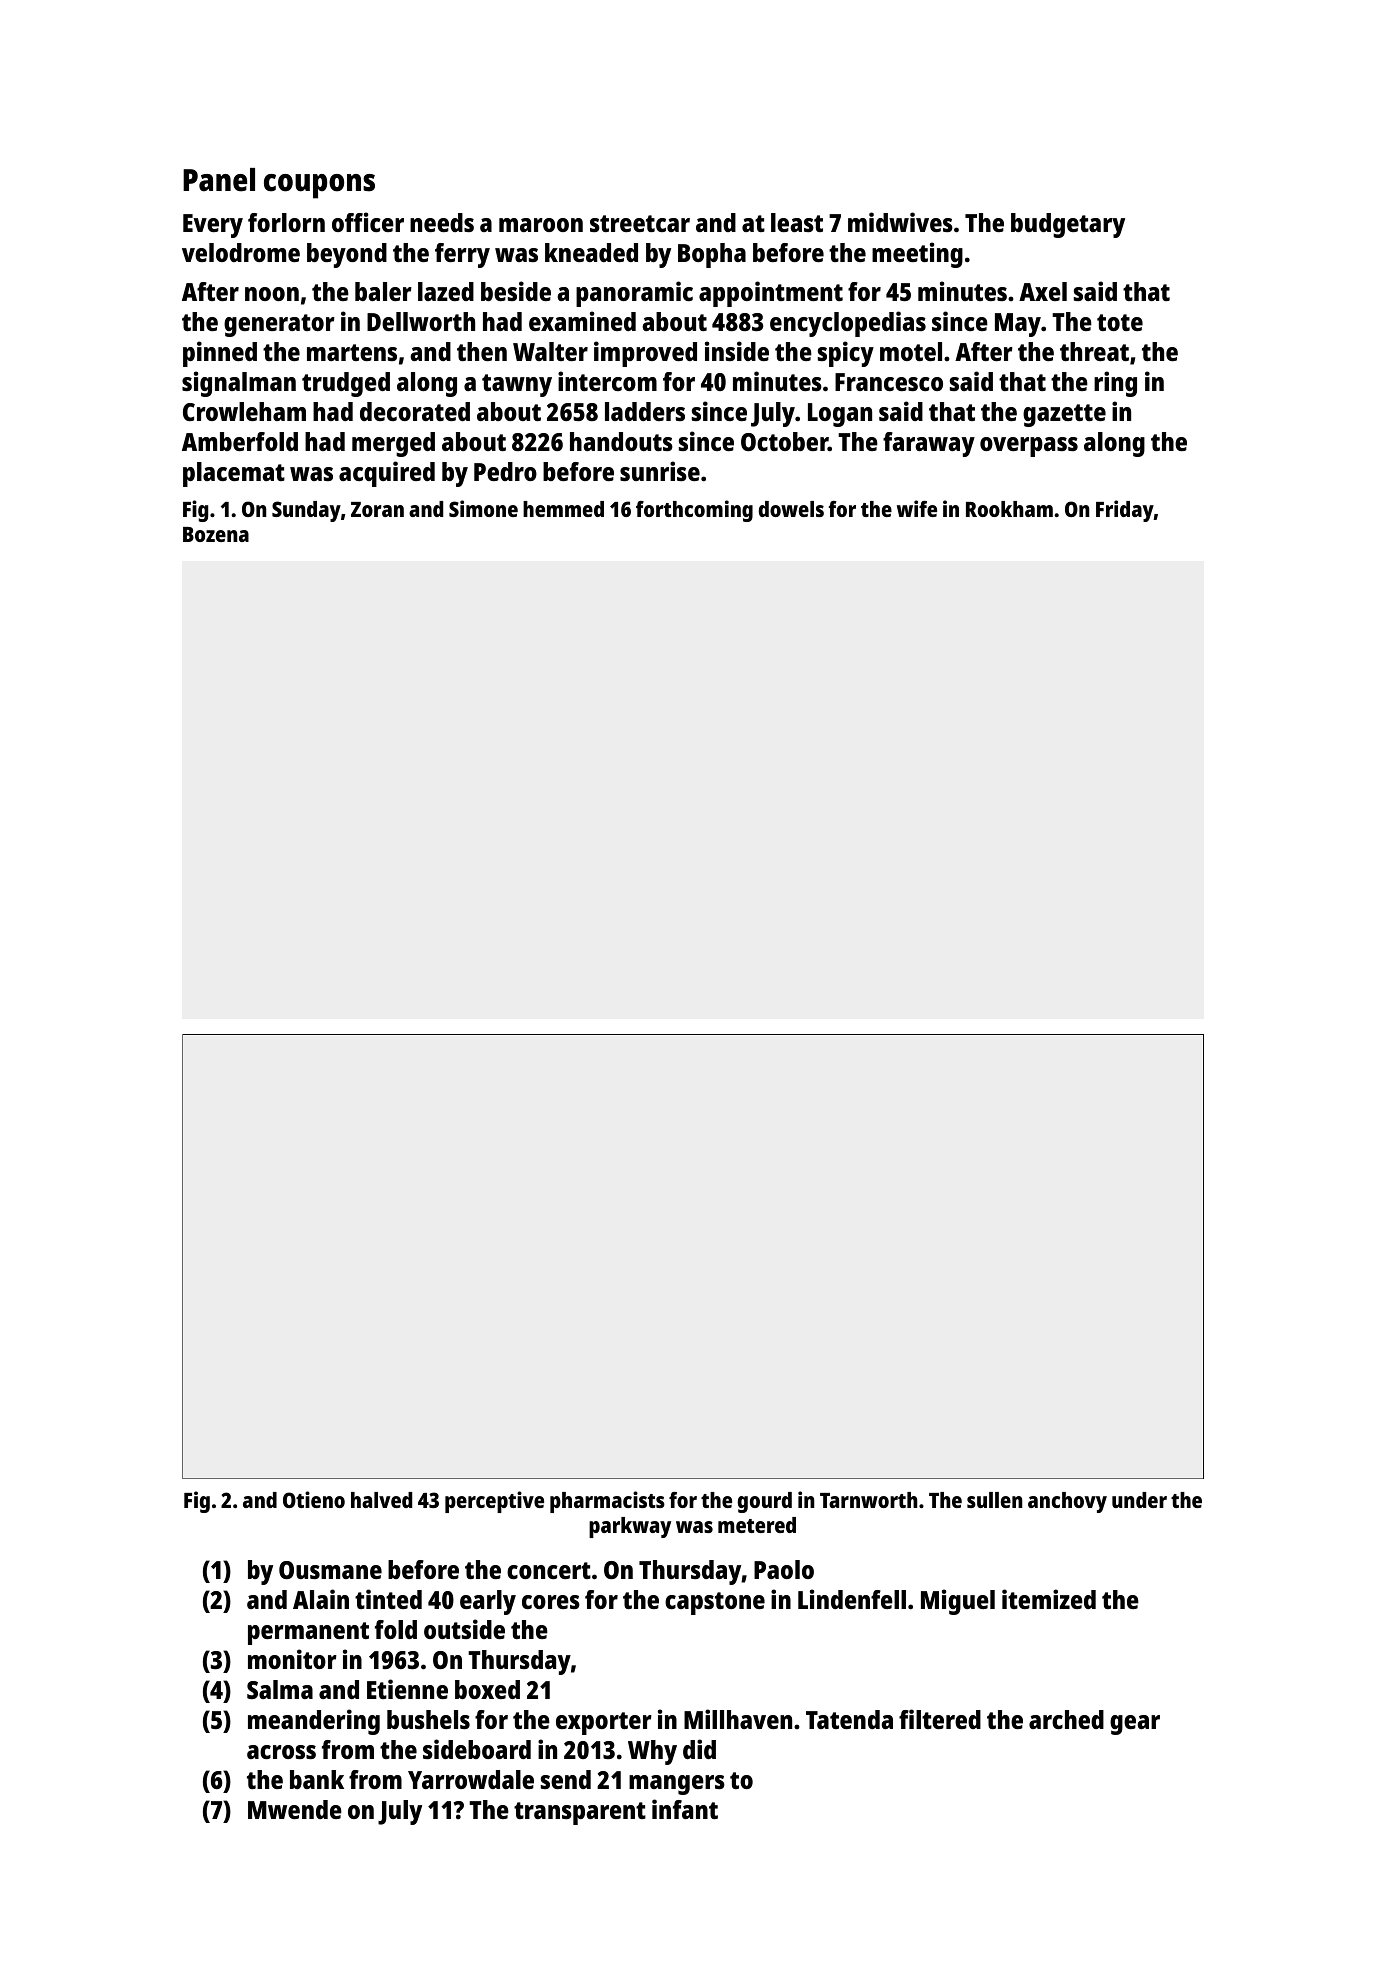 The height and width of the screenshot is (1969, 1386). What do you see at coordinates (563, 509) in the screenshot?
I see `hemmed` at bounding box center [563, 509].
